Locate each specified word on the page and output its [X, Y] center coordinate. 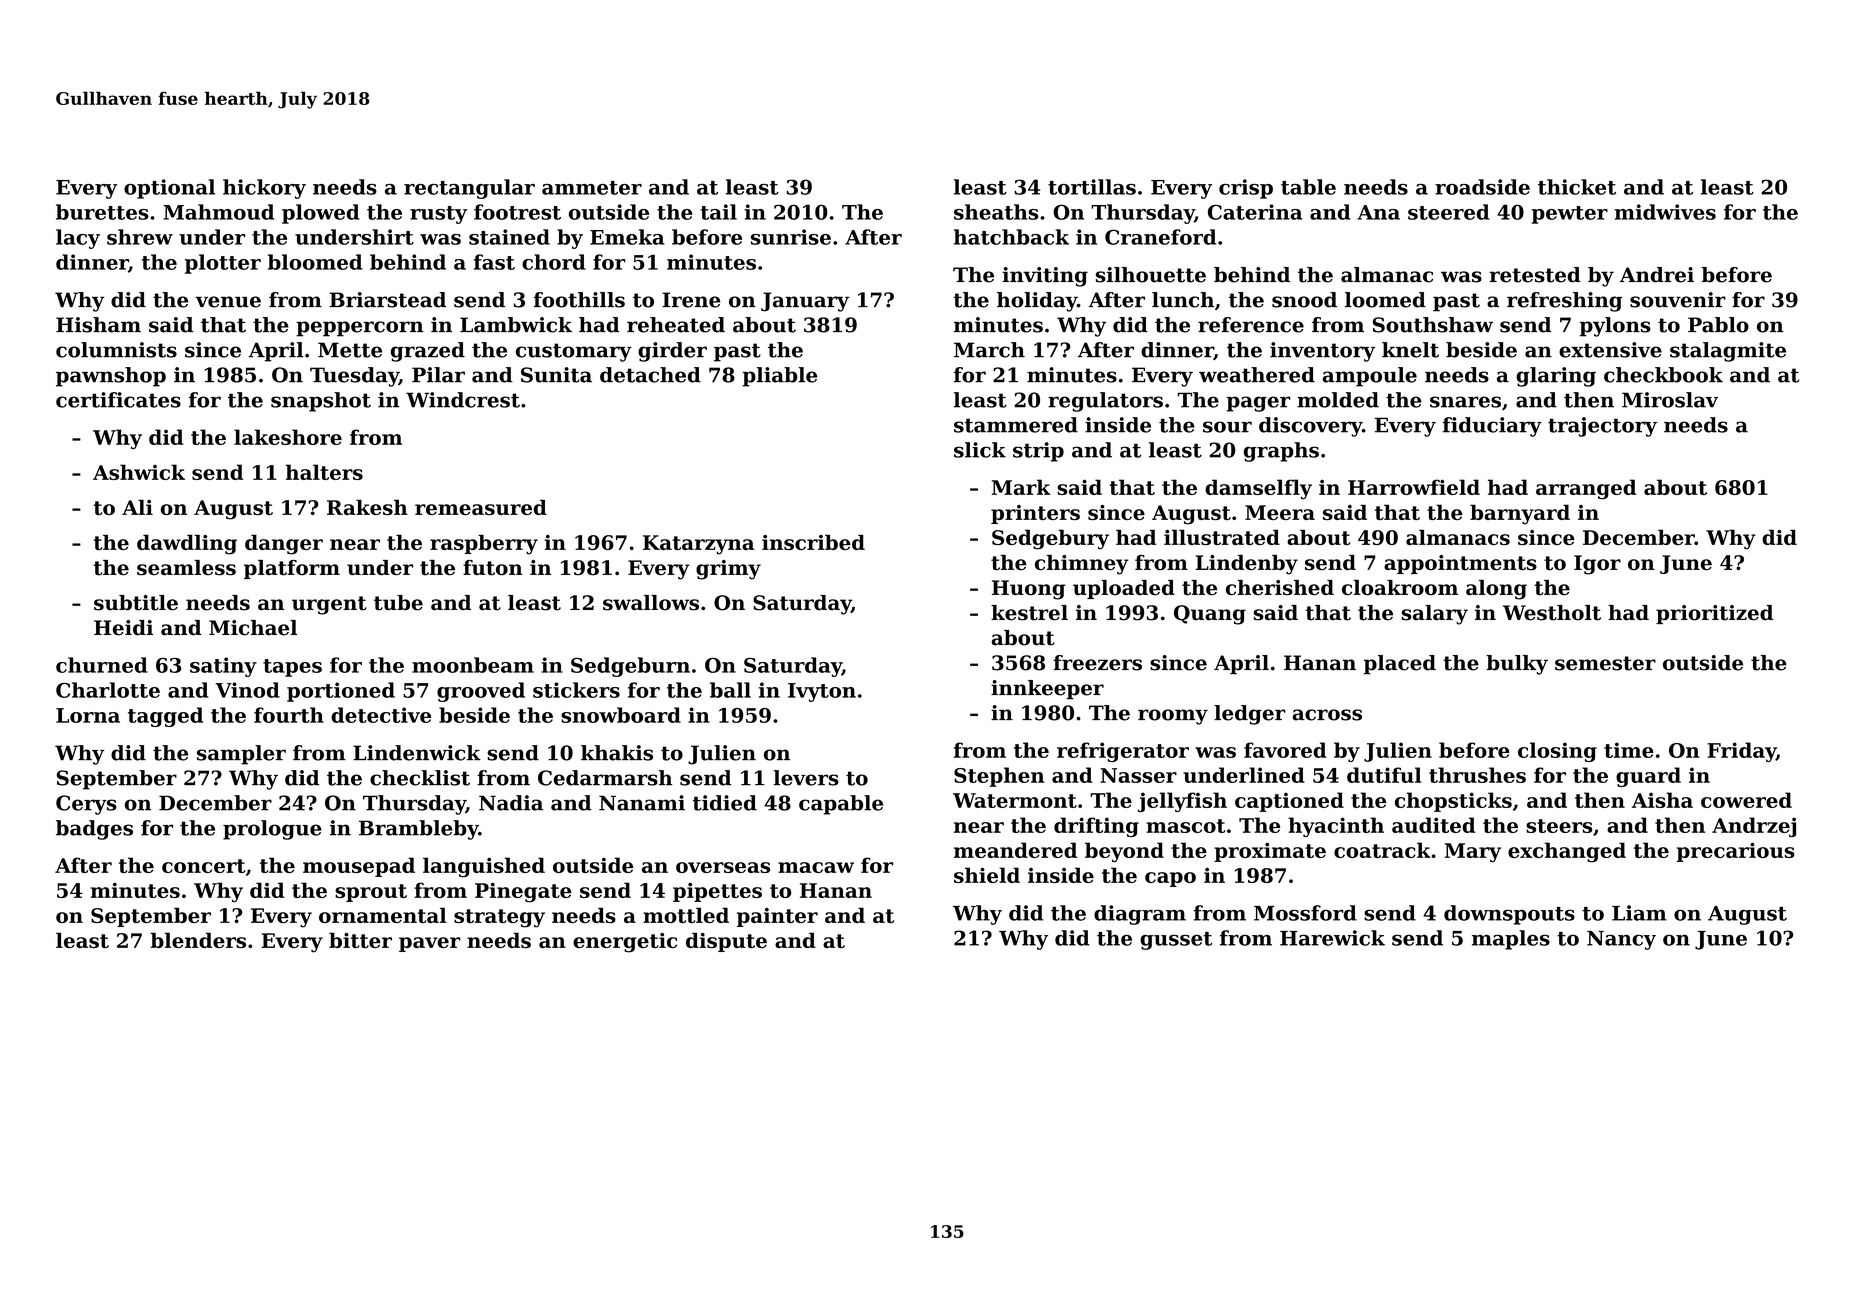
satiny [223, 667]
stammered [1016, 425]
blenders [198, 940]
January [805, 302]
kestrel [1029, 613]
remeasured [481, 507]
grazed [428, 352]
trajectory [1602, 427]
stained [509, 237]
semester [1605, 663]
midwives [1665, 212]
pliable [780, 377]
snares [1465, 402]
